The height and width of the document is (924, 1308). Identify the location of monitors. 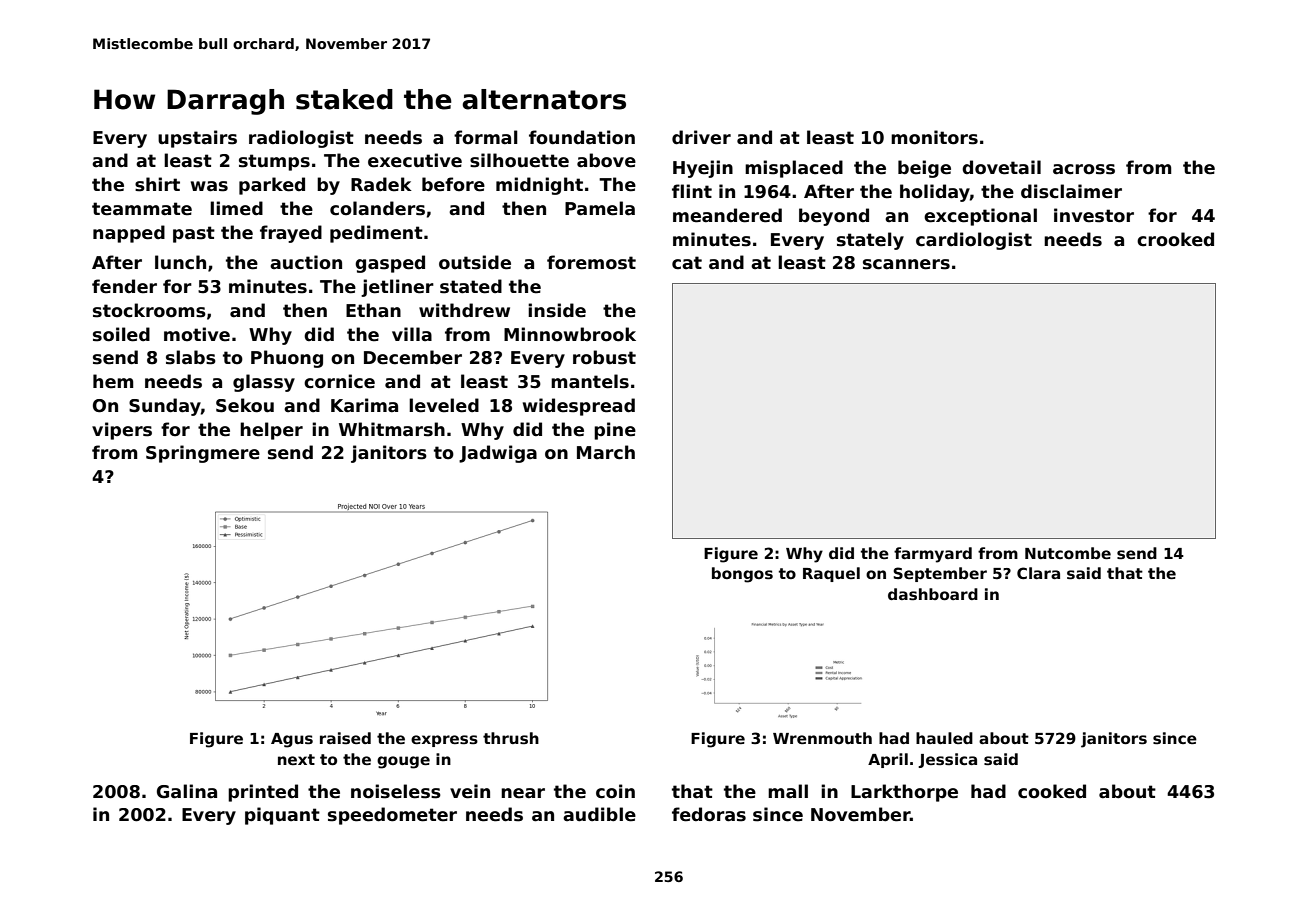
(934, 137).
